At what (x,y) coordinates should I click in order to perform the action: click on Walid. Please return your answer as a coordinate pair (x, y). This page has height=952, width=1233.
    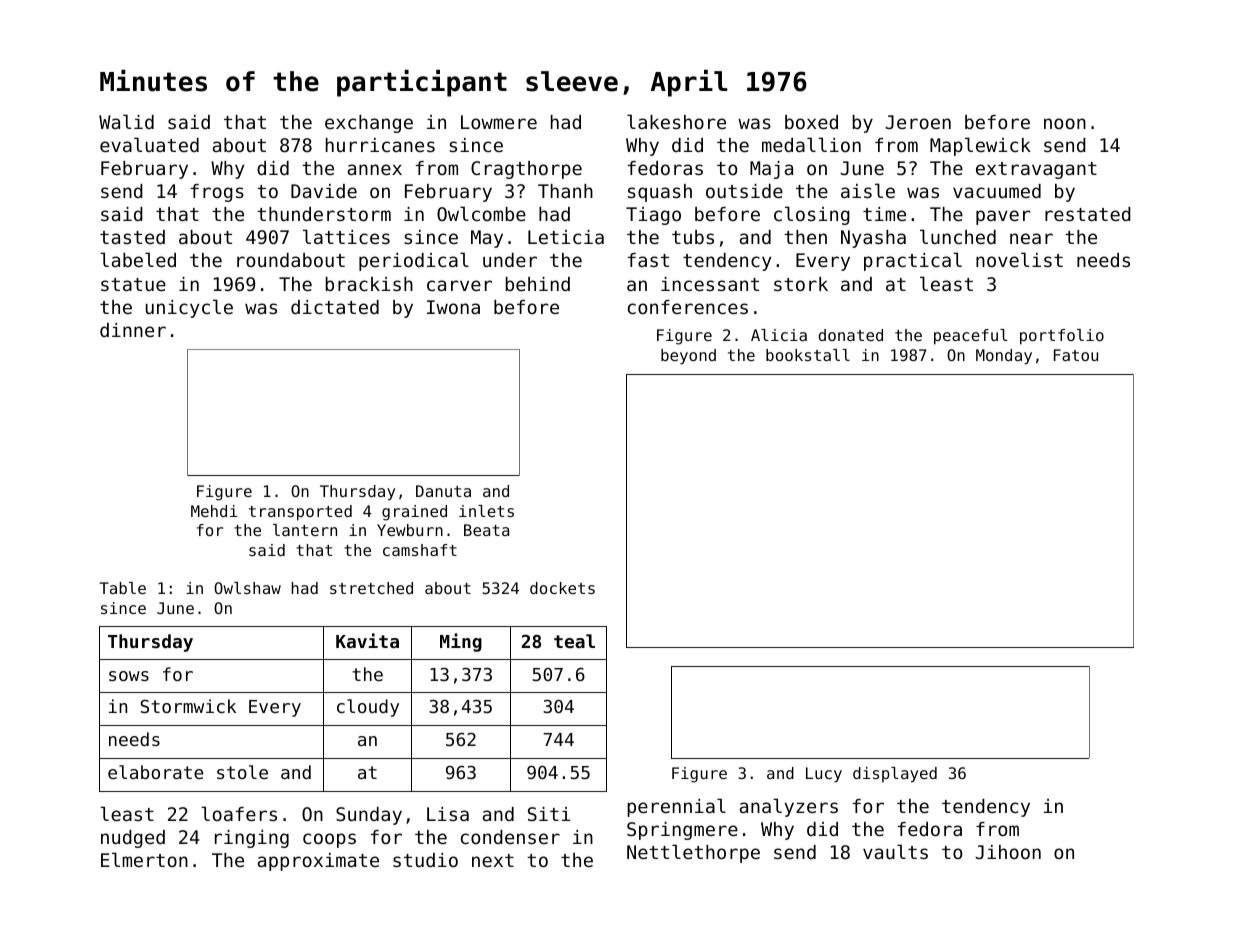
    Looking at the image, I should click on (126, 121).
